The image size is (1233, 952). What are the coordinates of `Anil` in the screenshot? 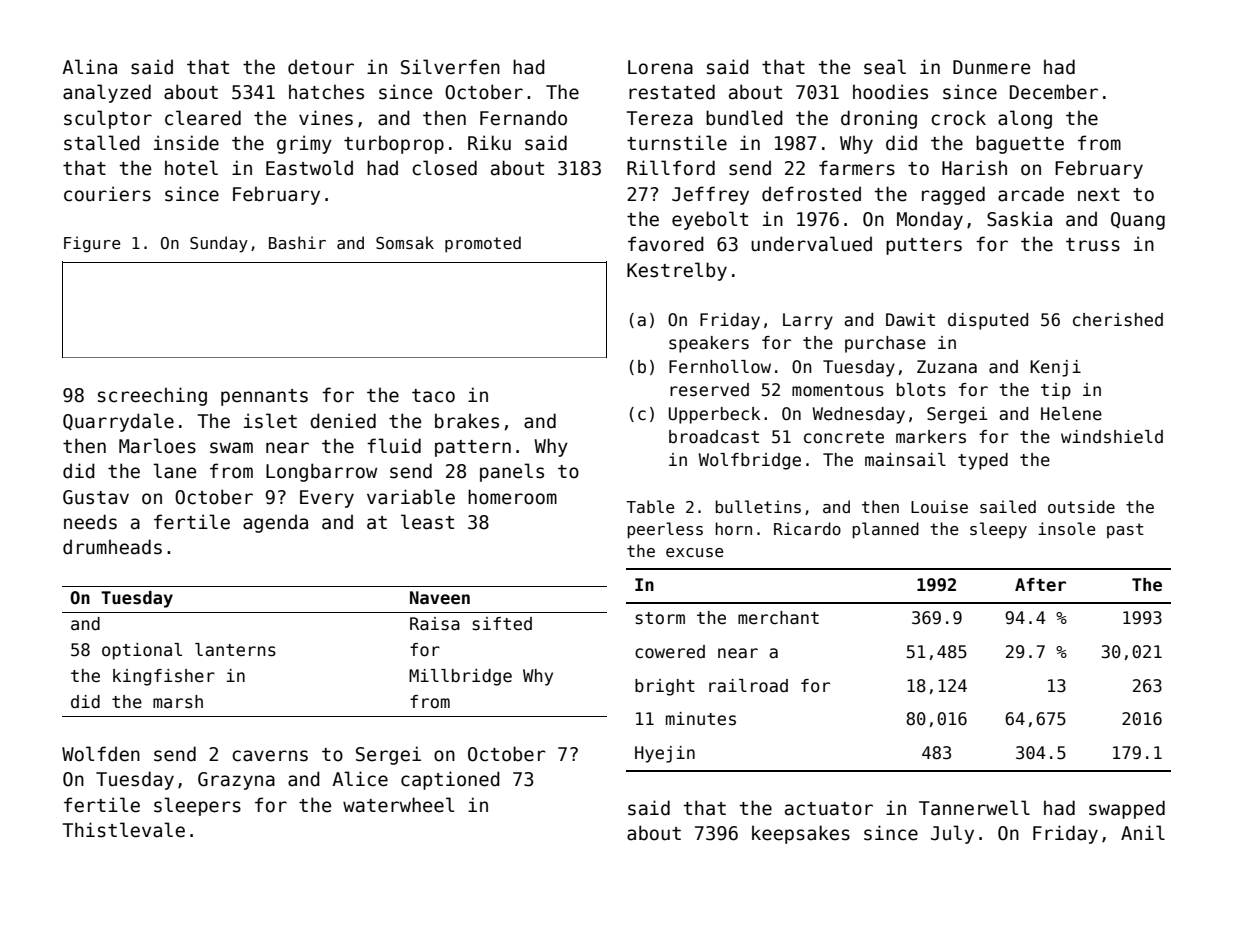 It's located at (1143, 832).
